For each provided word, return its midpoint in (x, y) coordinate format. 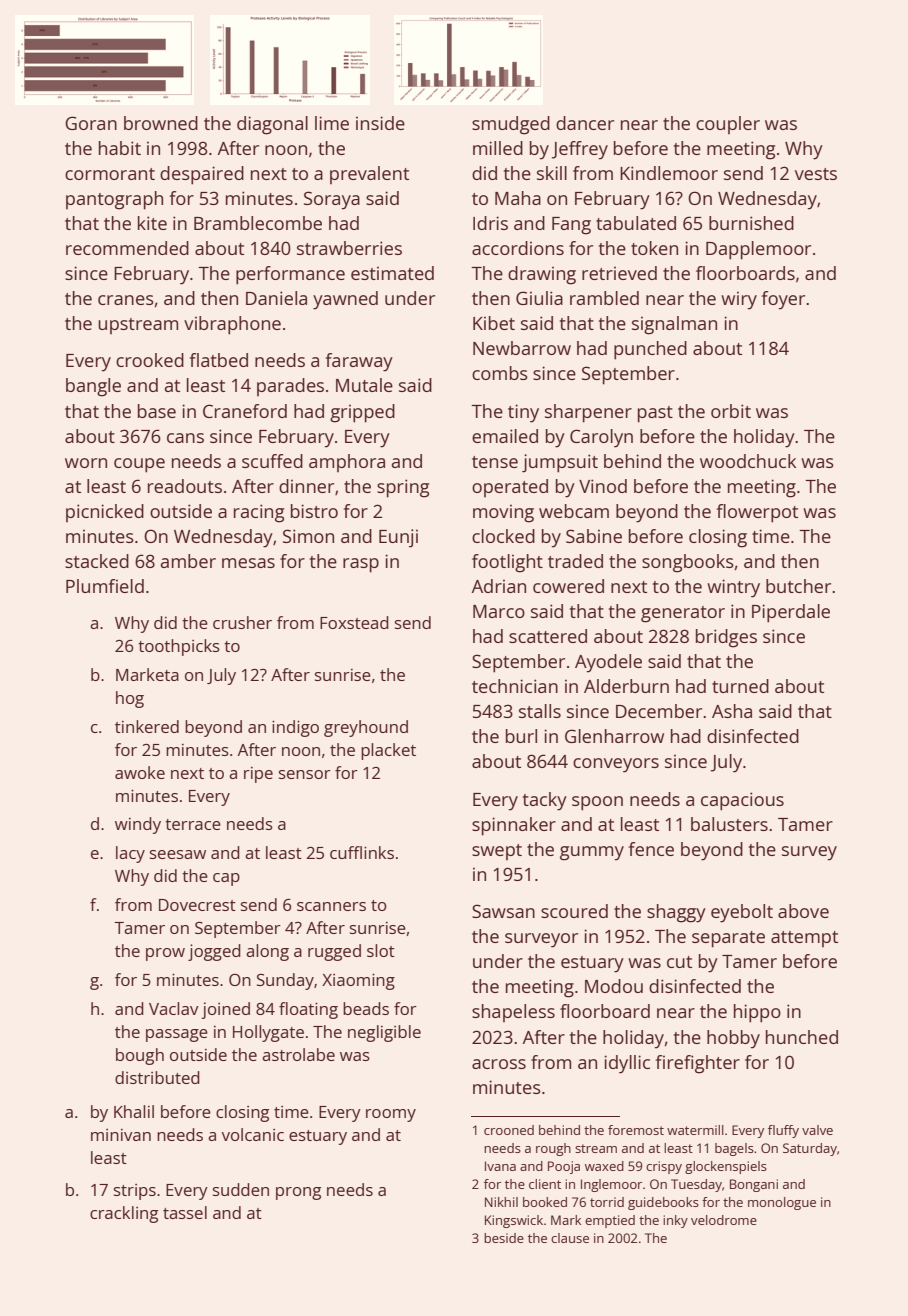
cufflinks (362, 852)
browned (161, 123)
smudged (511, 125)
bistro (314, 511)
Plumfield (105, 586)
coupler (728, 125)
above (803, 911)
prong (298, 1193)
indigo (295, 728)
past (655, 414)
